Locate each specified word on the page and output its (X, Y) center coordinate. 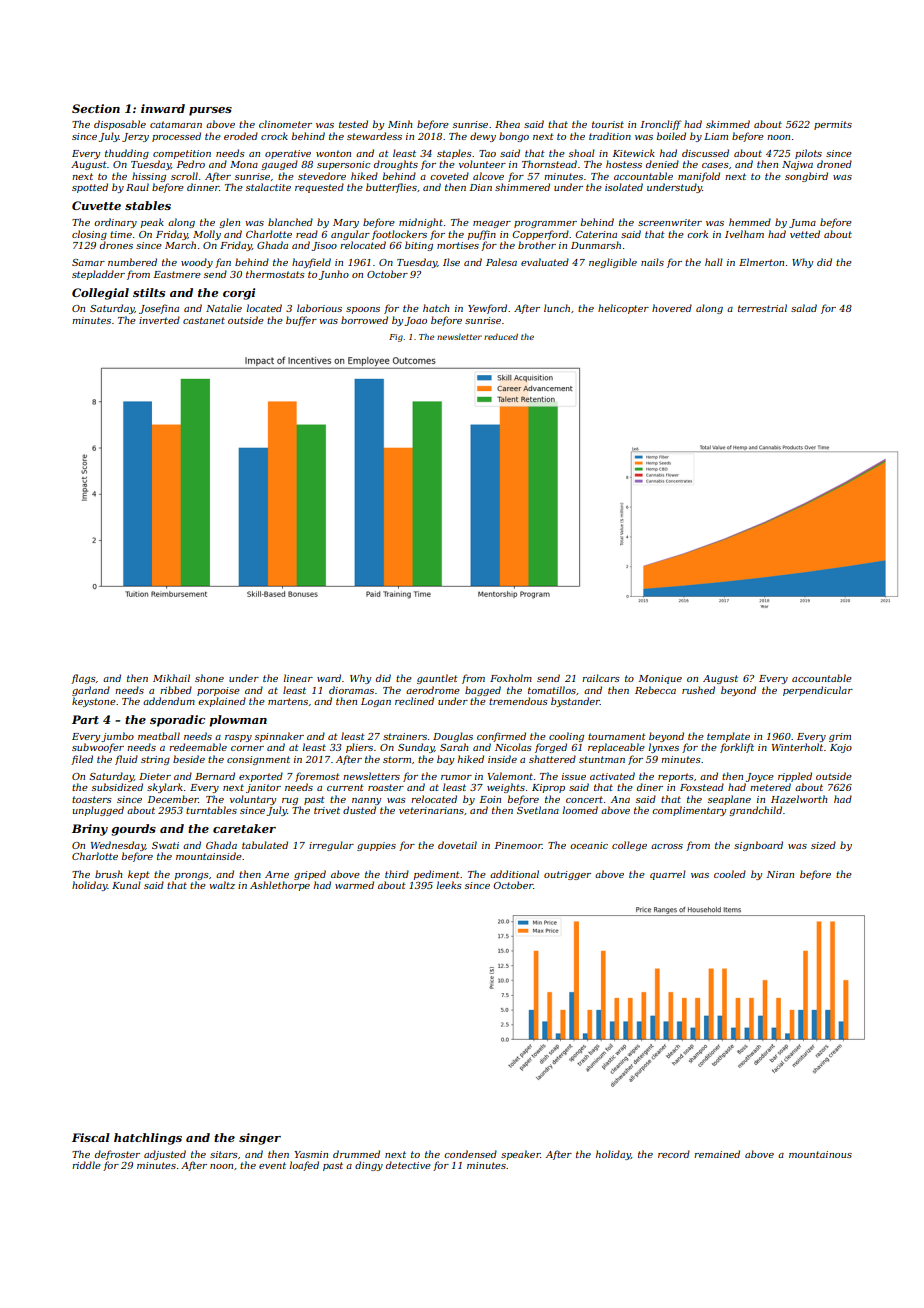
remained (717, 1154)
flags (83, 679)
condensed (470, 1154)
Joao (416, 321)
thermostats (275, 274)
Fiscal (91, 1137)
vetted (805, 234)
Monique (660, 679)
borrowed (364, 320)
